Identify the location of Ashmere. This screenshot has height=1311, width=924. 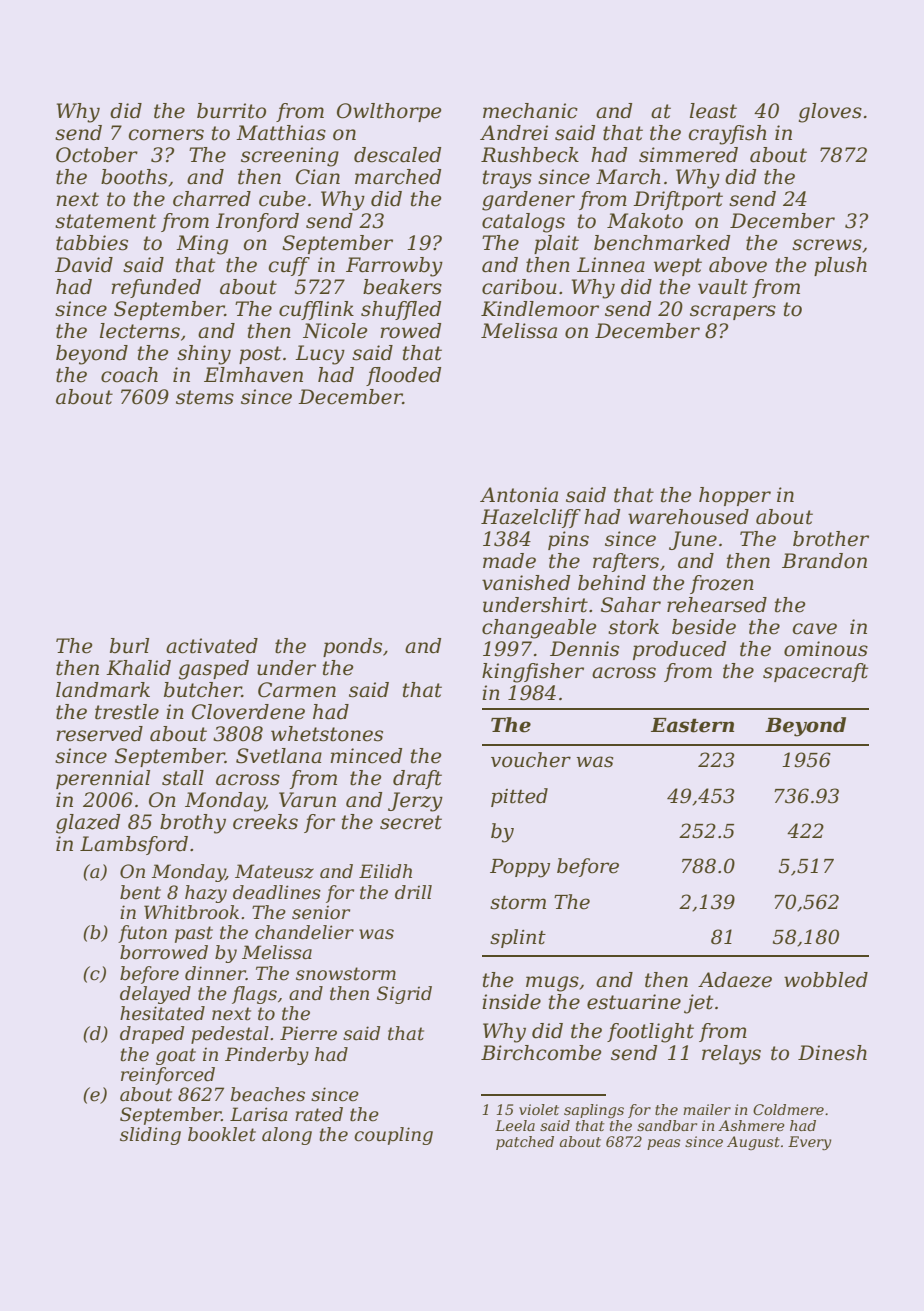
(751, 1125).
